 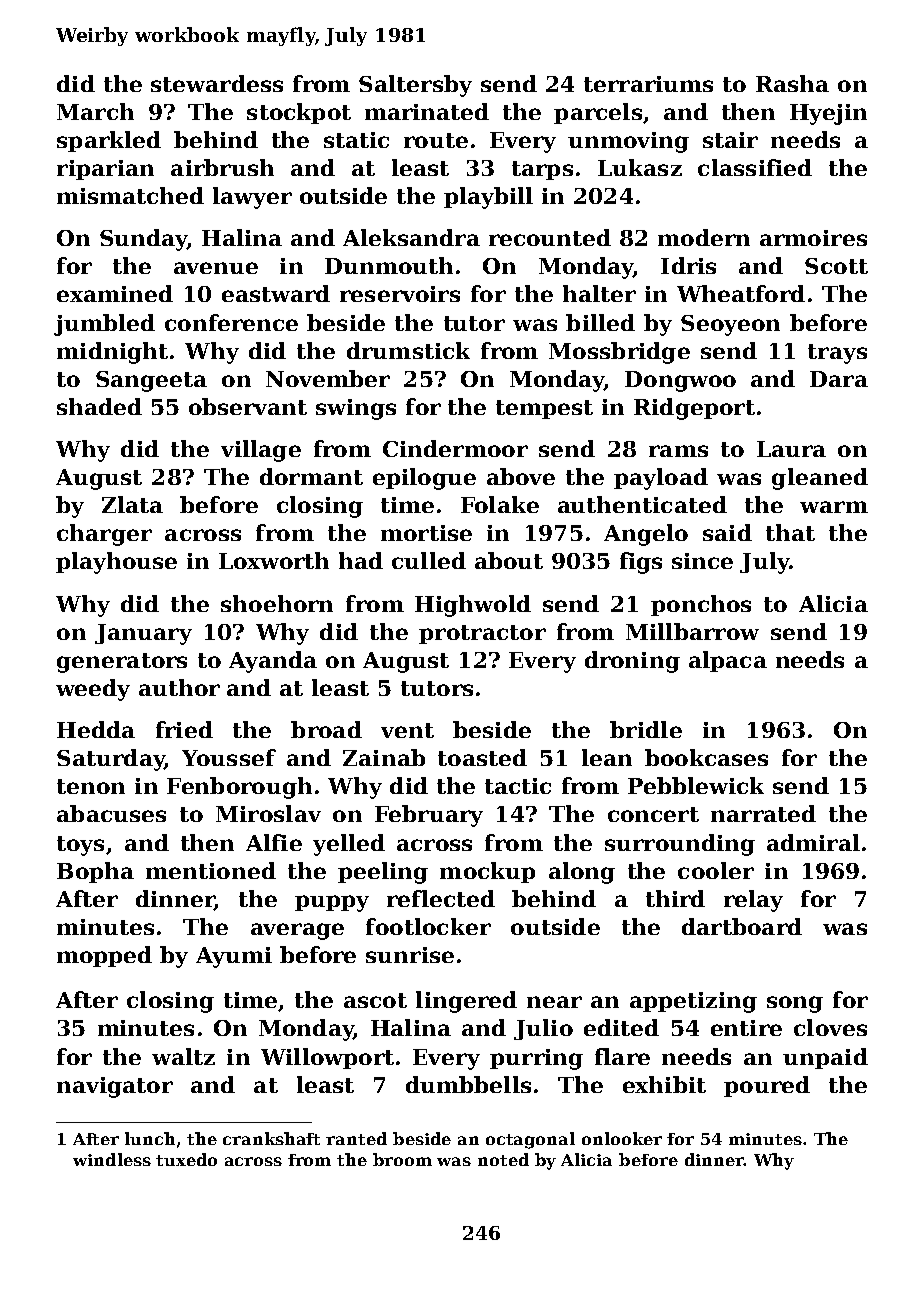 I want to click on navigator, so click(x=115, y=1087).
